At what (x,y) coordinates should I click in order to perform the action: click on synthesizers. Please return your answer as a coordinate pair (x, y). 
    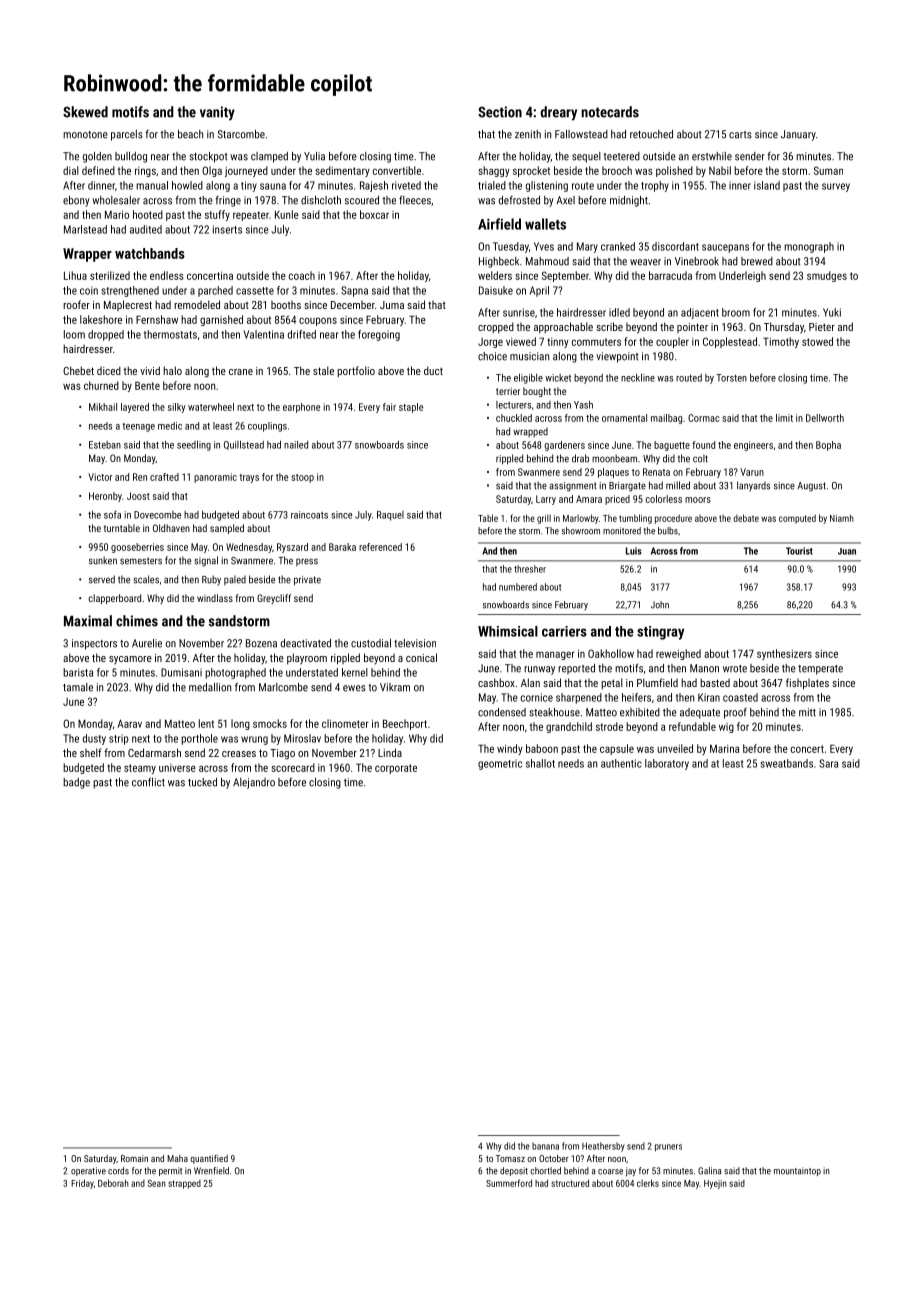
    Looking at the image, I should click on (784, 654).
